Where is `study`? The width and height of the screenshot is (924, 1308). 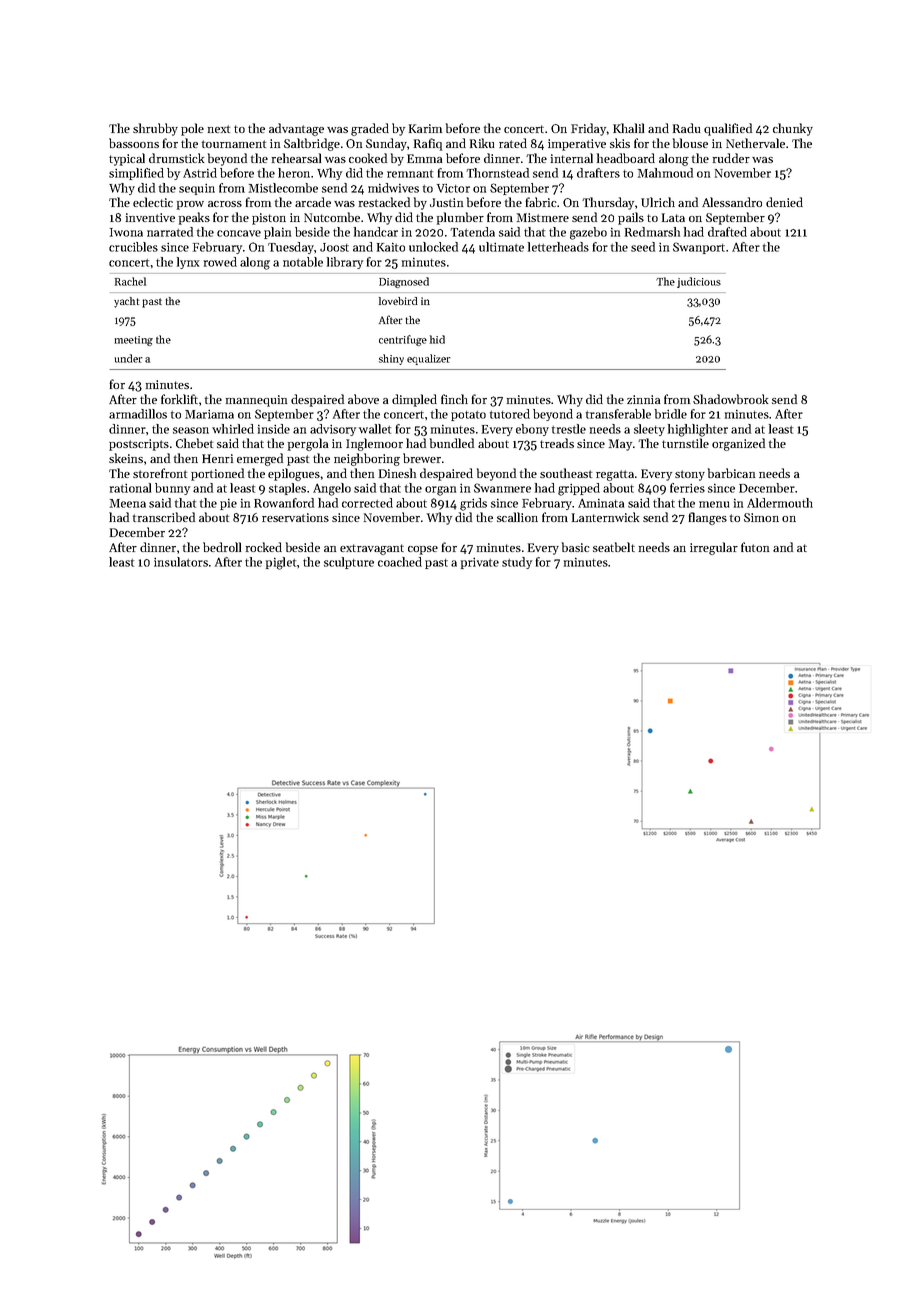
study is located at coordinates (517, 563).
